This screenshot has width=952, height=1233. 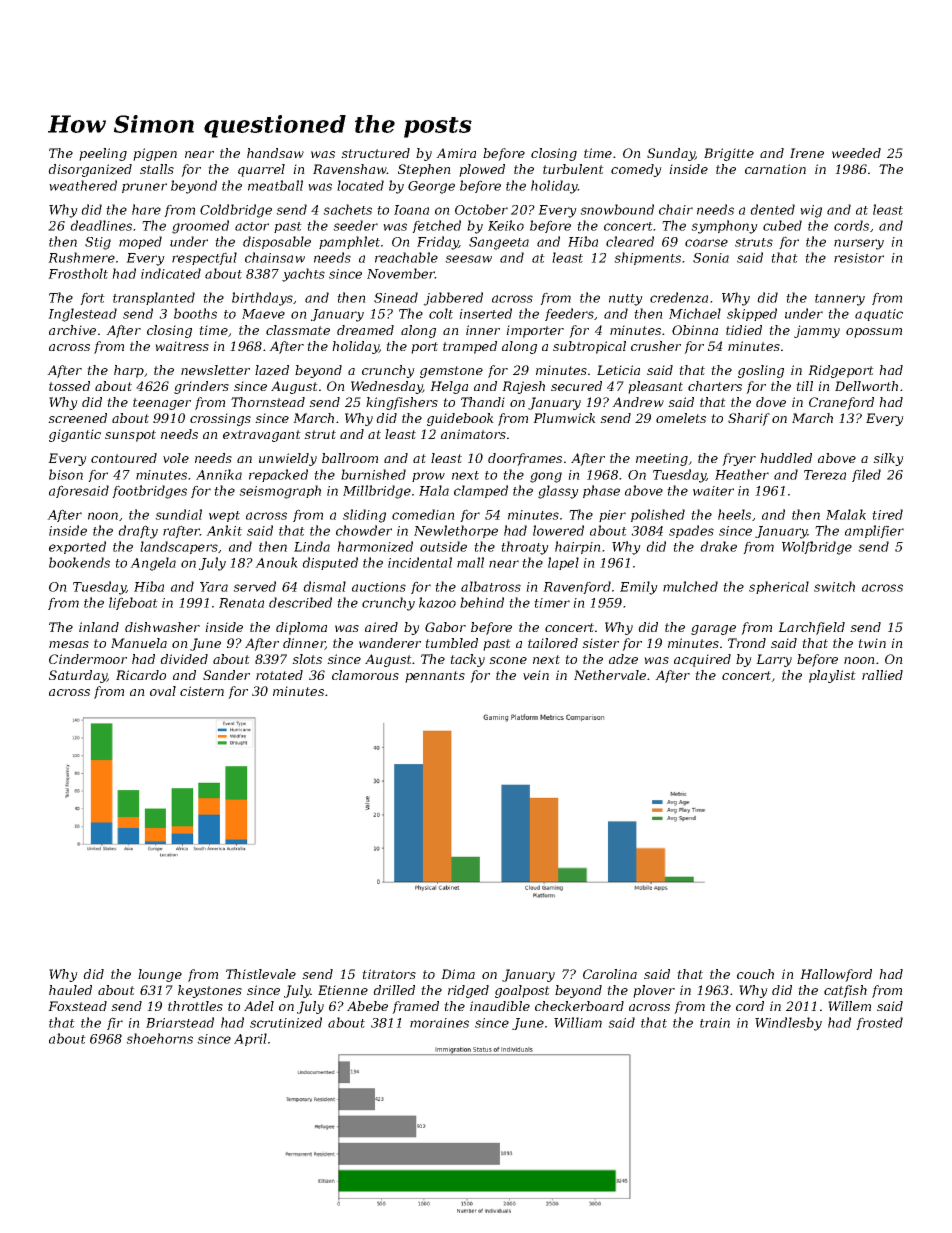 What do you see at coordinates (523, 387) in the screenshot?
I see `Rajesh` at bounding box center [523, 387].
